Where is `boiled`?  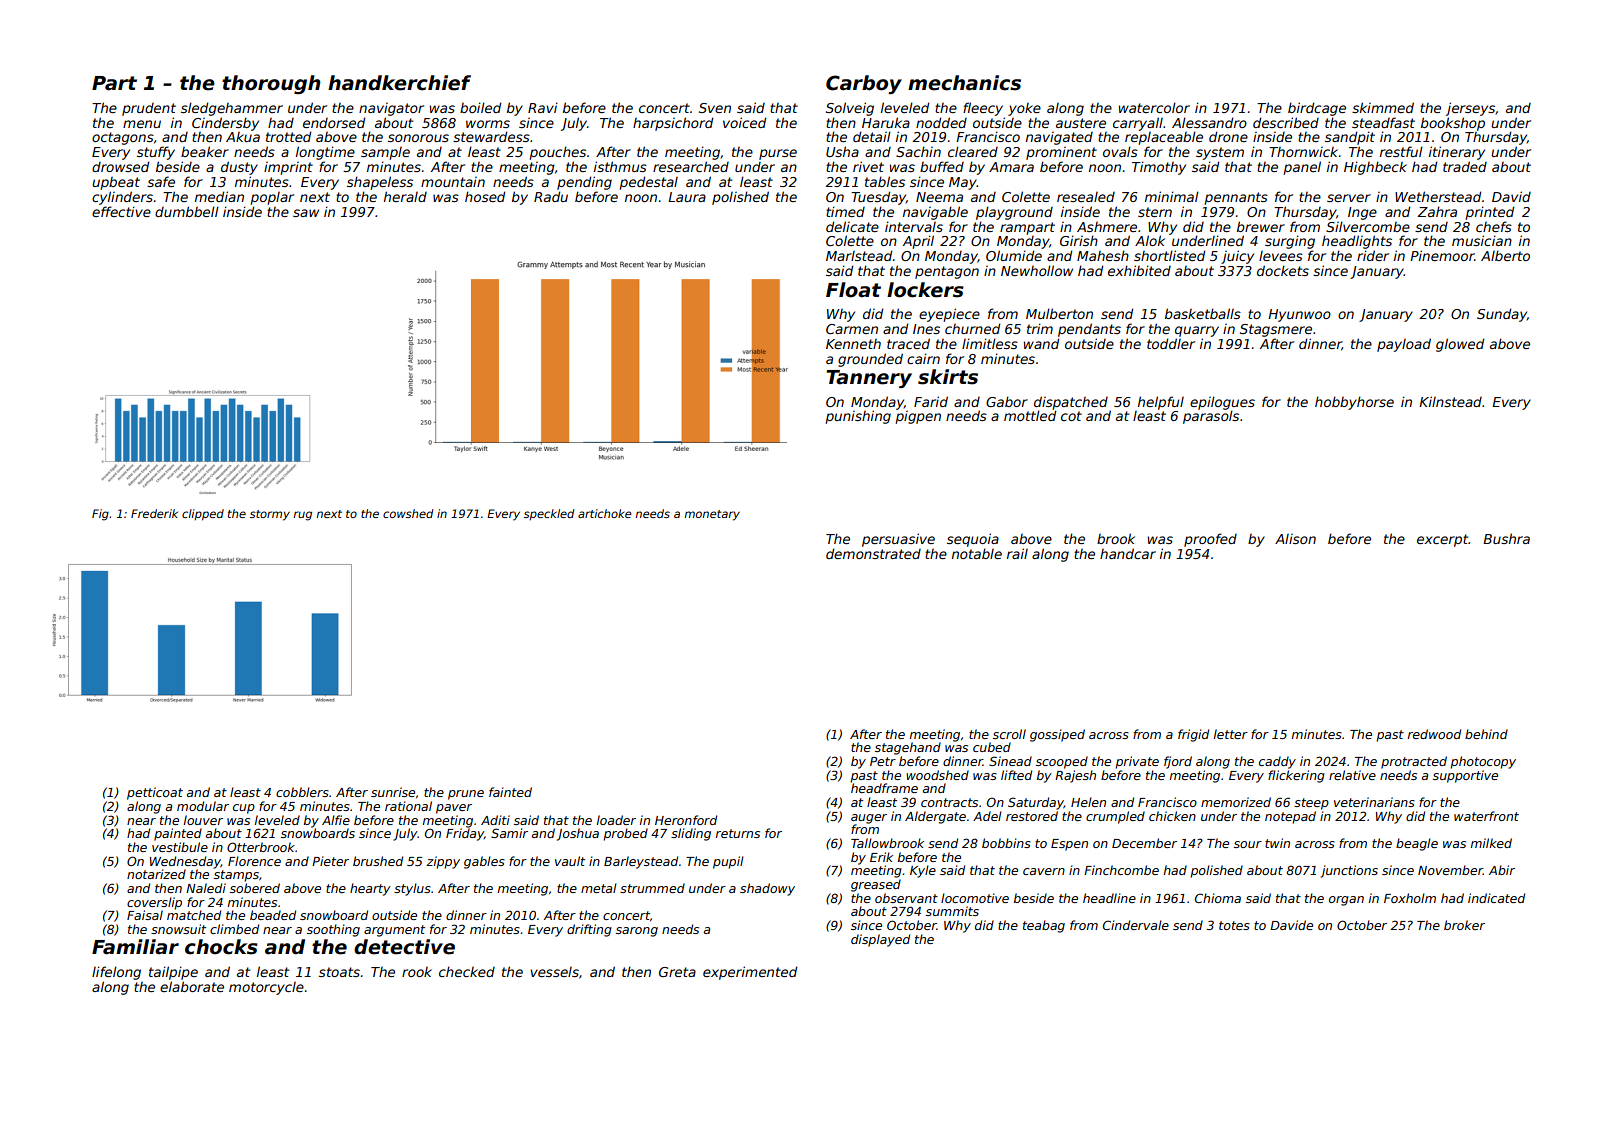 boiled is located at coordinates (480, 107).
